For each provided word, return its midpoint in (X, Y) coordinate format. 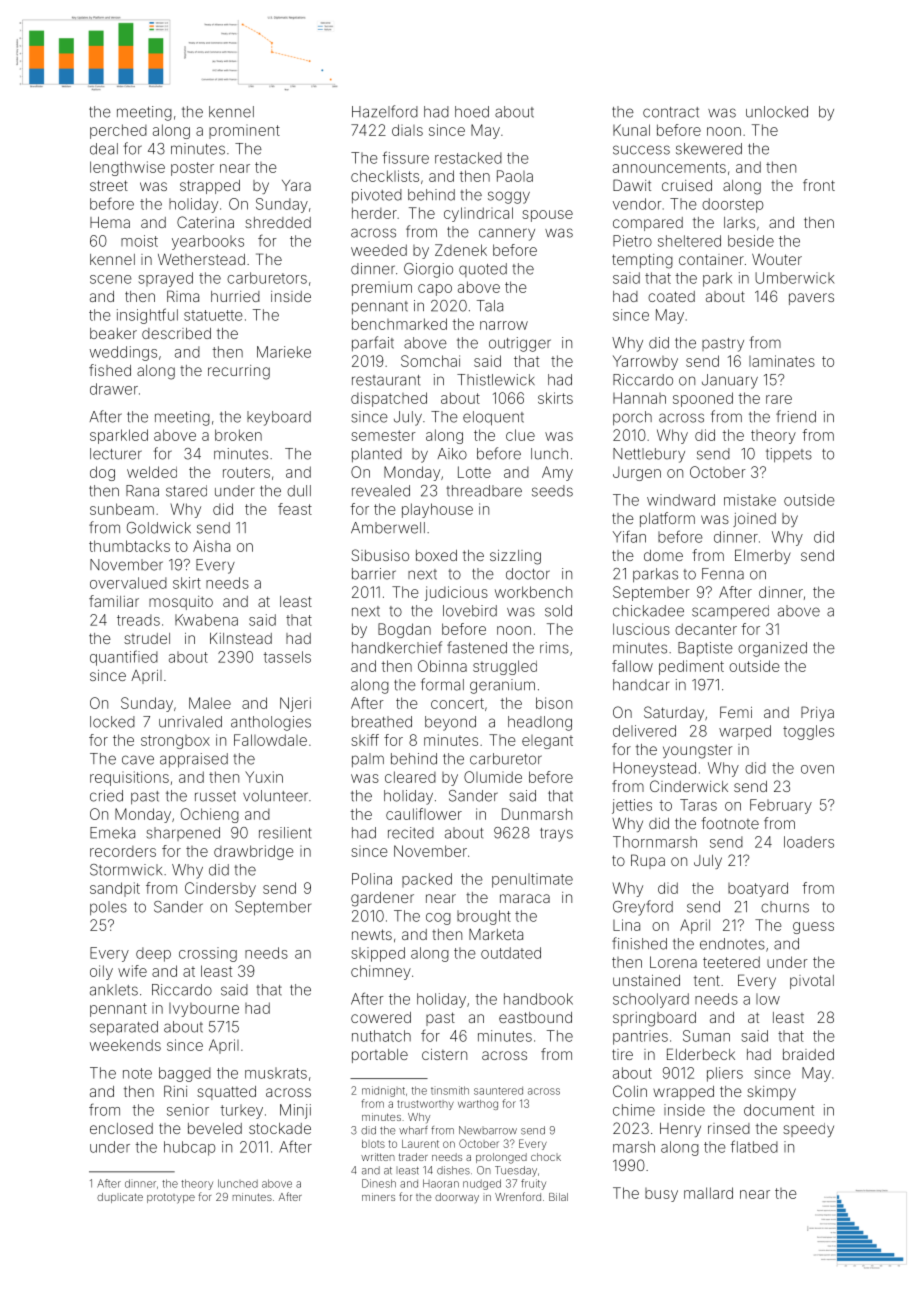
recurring (239, 372)
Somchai (430, 361)
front (819, 185)
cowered (381, 1017)
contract (671, 112)
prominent (244, 131)
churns (785, 907)
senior (188, 1110)
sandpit (115, 889)
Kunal (631, 130)
